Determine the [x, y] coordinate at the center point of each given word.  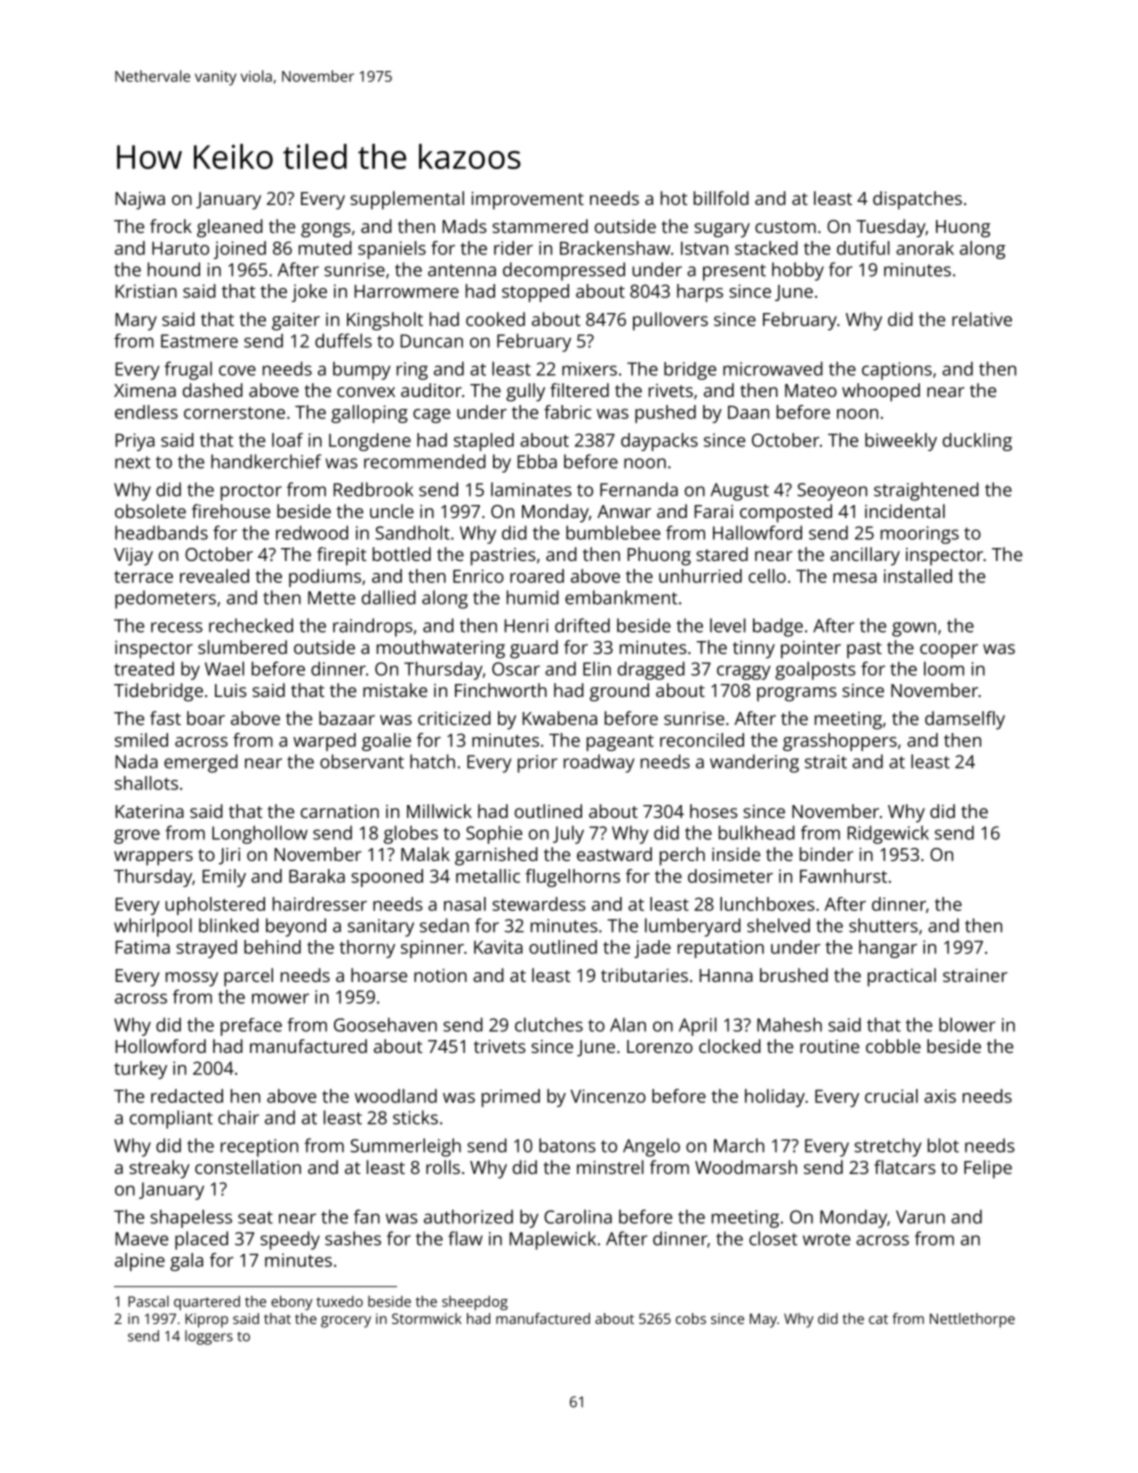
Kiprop [206, 1320]
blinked [229, 925]
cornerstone [234, 413]
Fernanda [639, 489]
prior [537, 764]
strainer [975, 975]
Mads [465, 226]
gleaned [230, 228]
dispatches [917, 200]
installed [918, 576]
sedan [444, 925]
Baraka [317, 876]
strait [826, 762]
